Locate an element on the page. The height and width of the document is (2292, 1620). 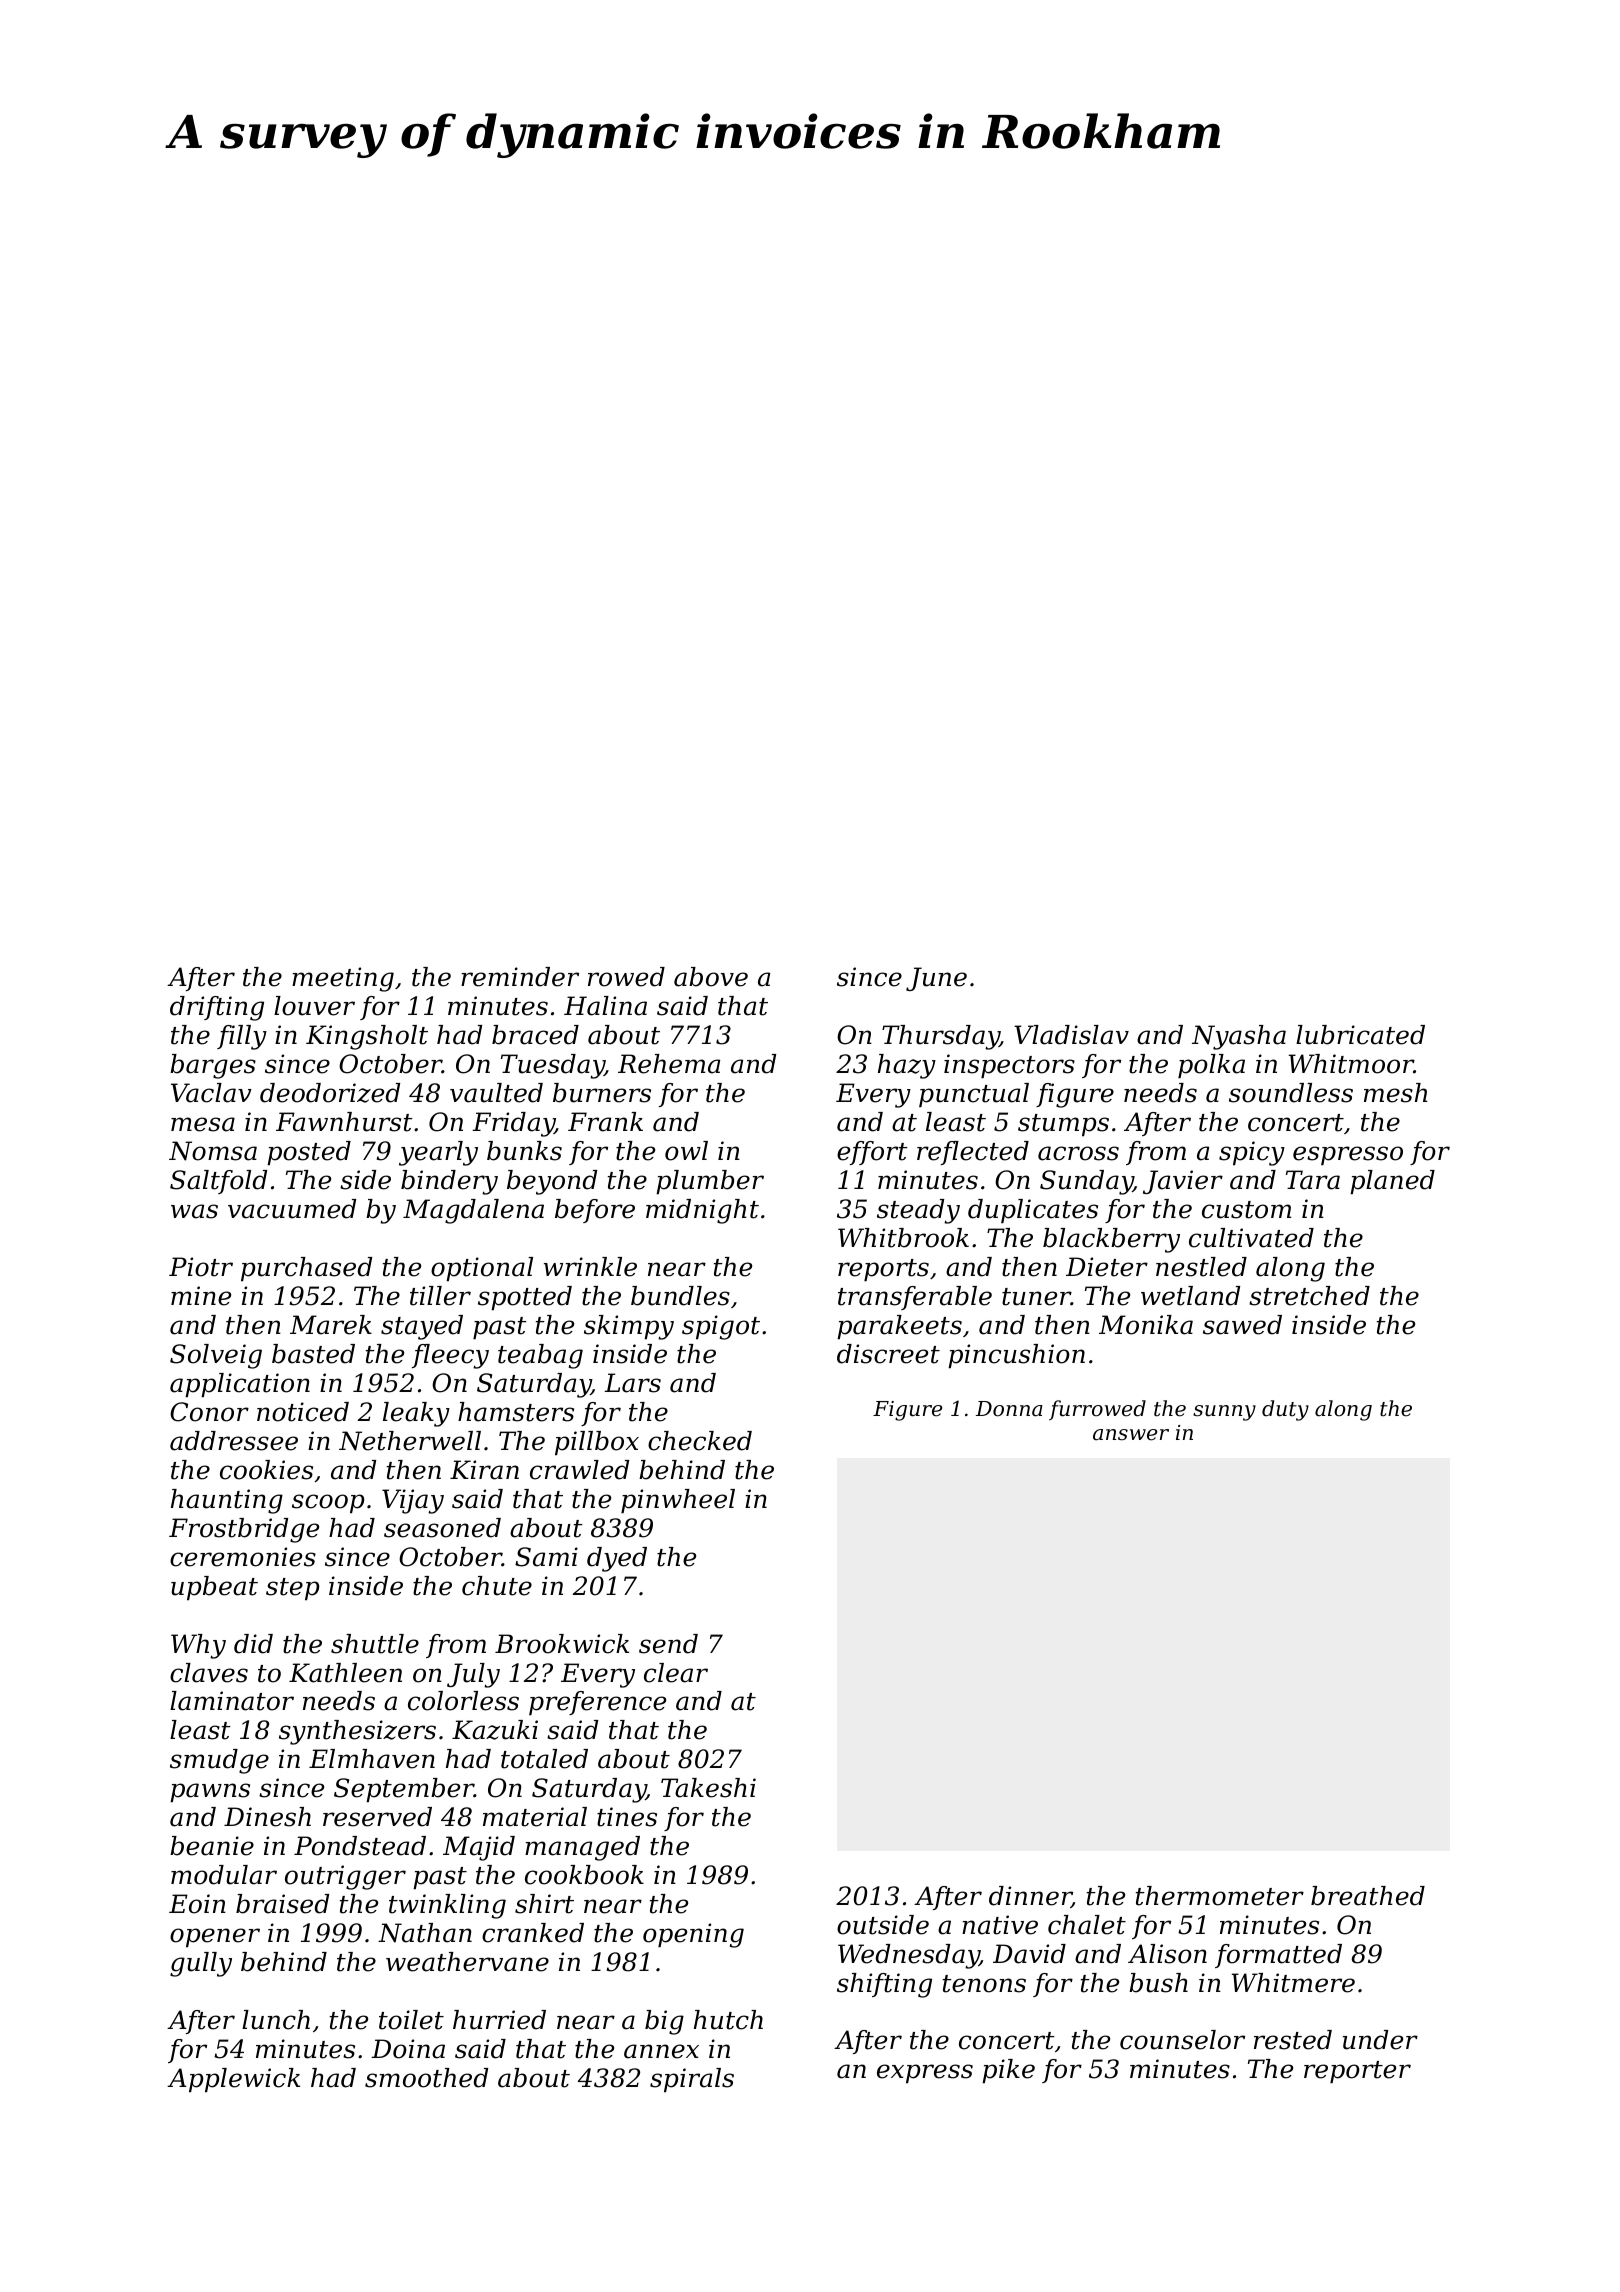
Halina is located at coordinates (605, 1006).
